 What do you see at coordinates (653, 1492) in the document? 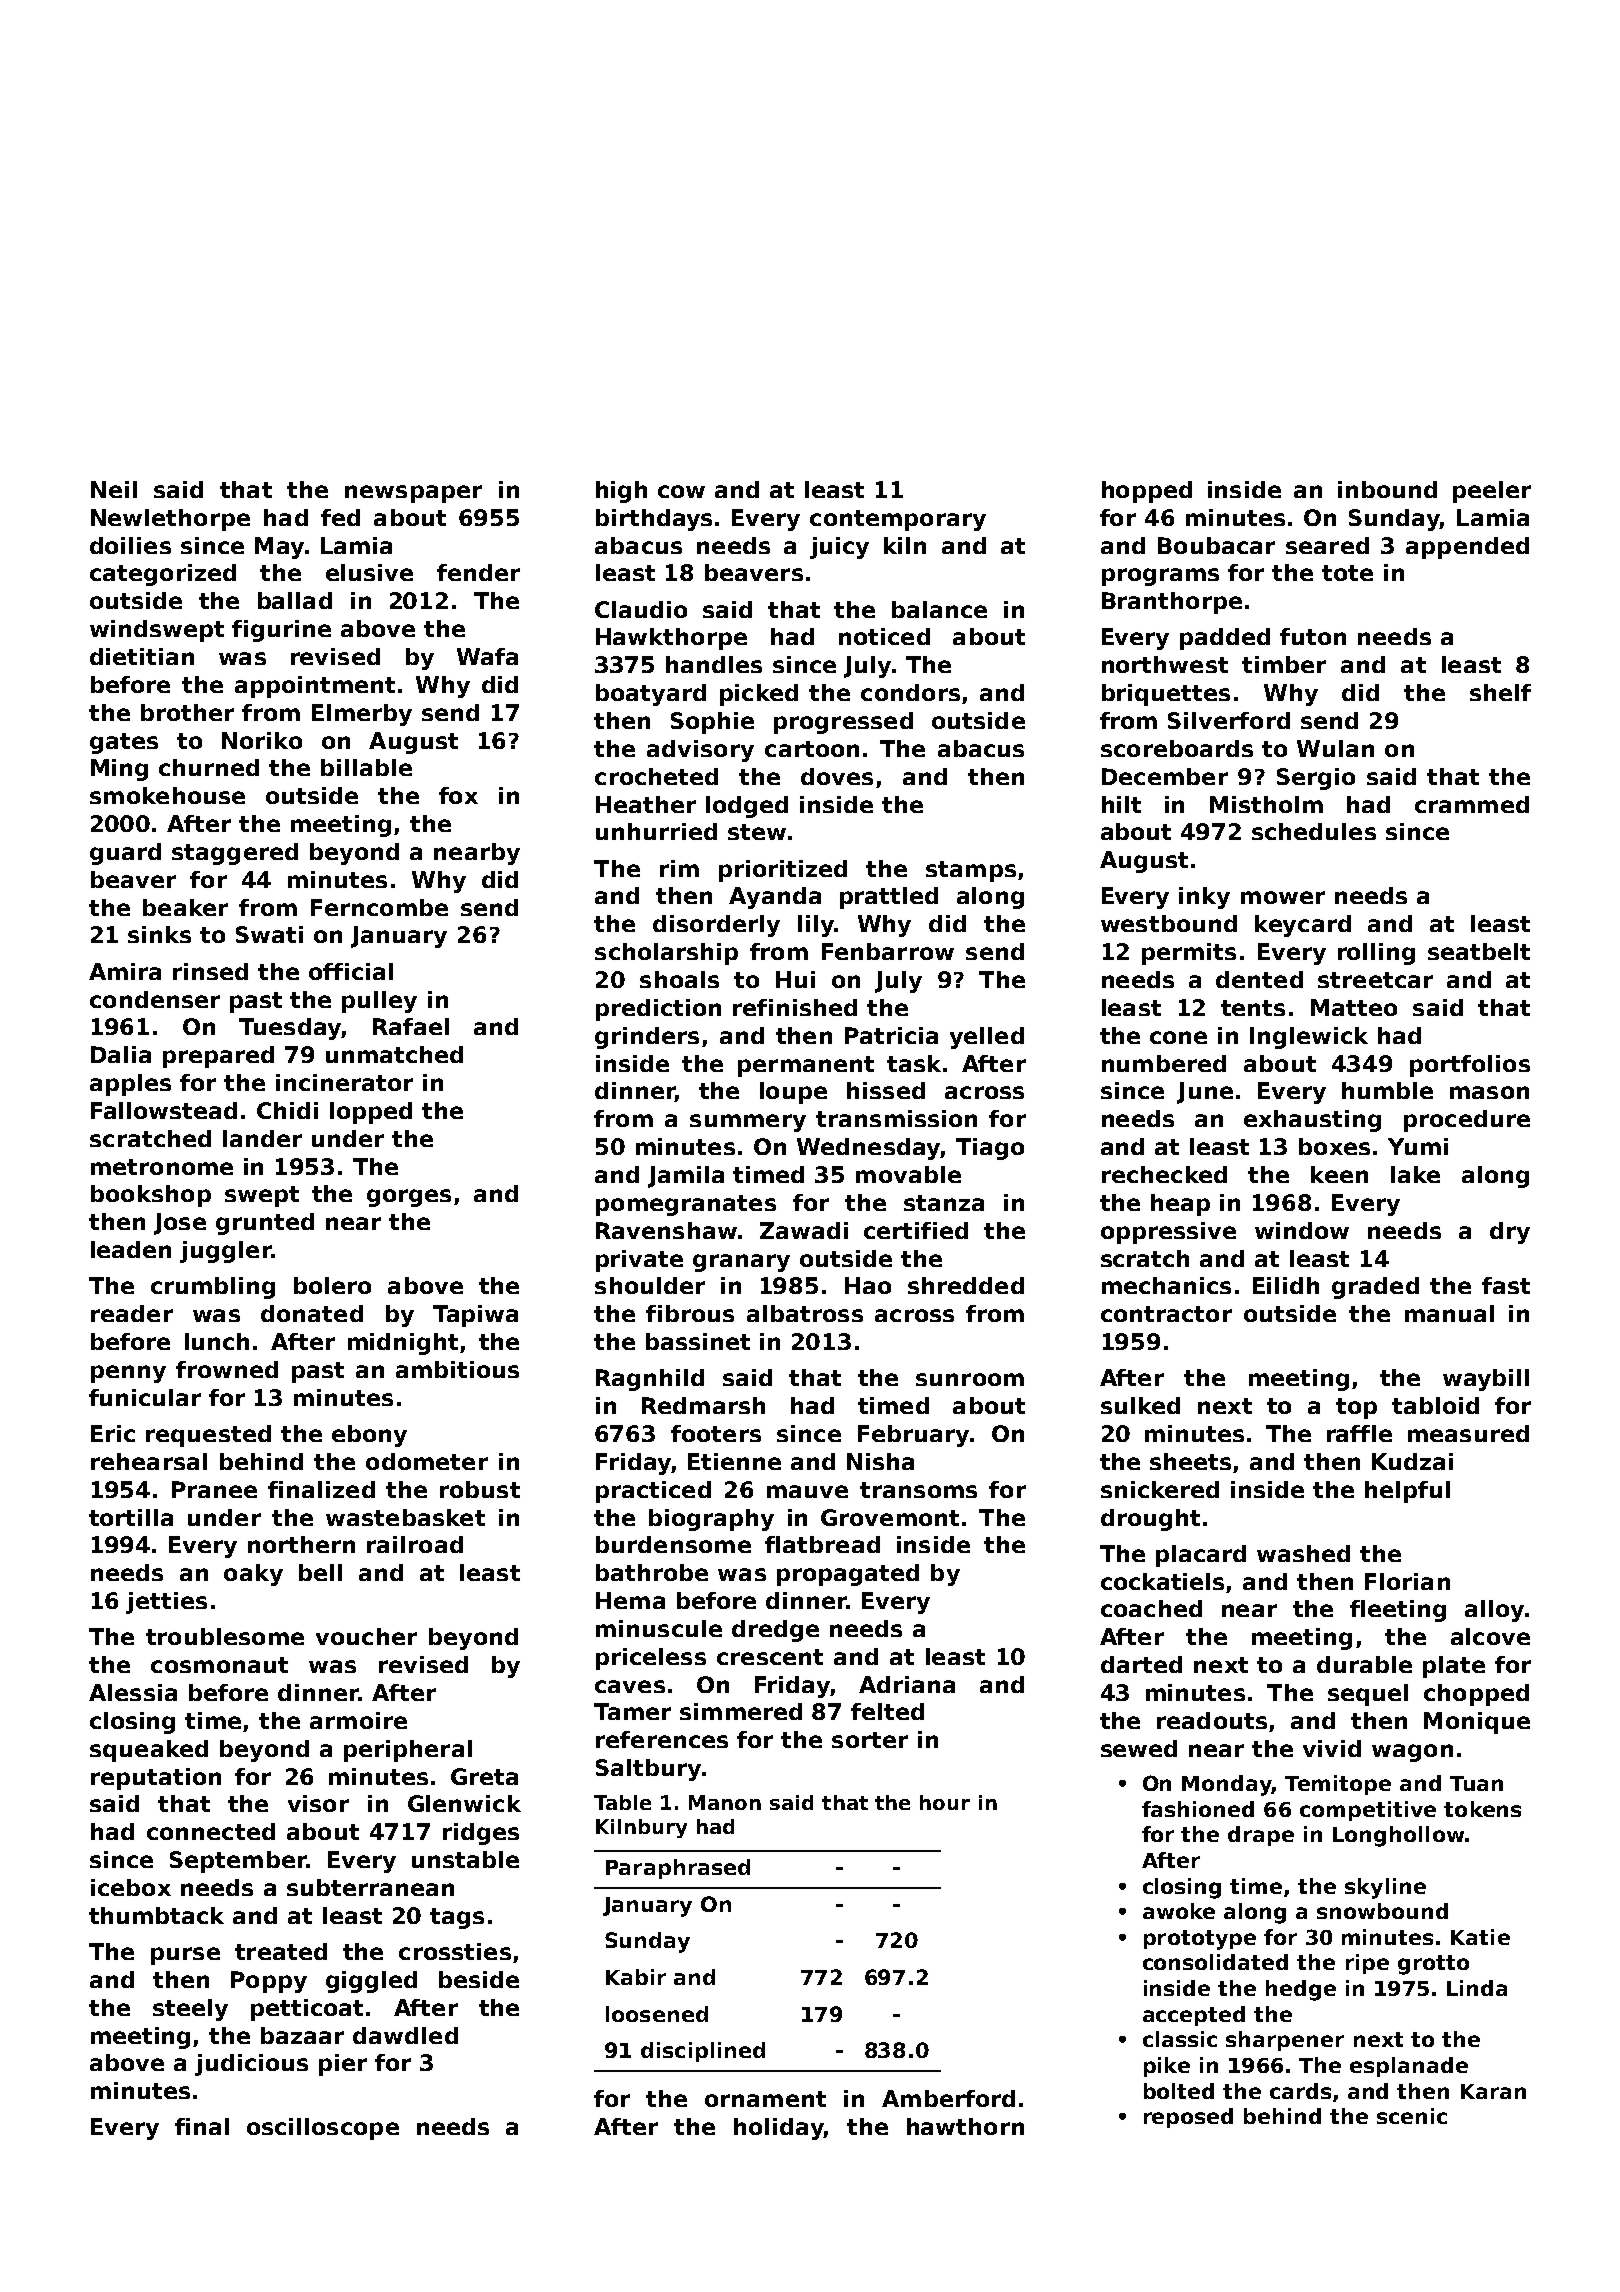
I see `practiced` at bounding box center [653, 1492].
